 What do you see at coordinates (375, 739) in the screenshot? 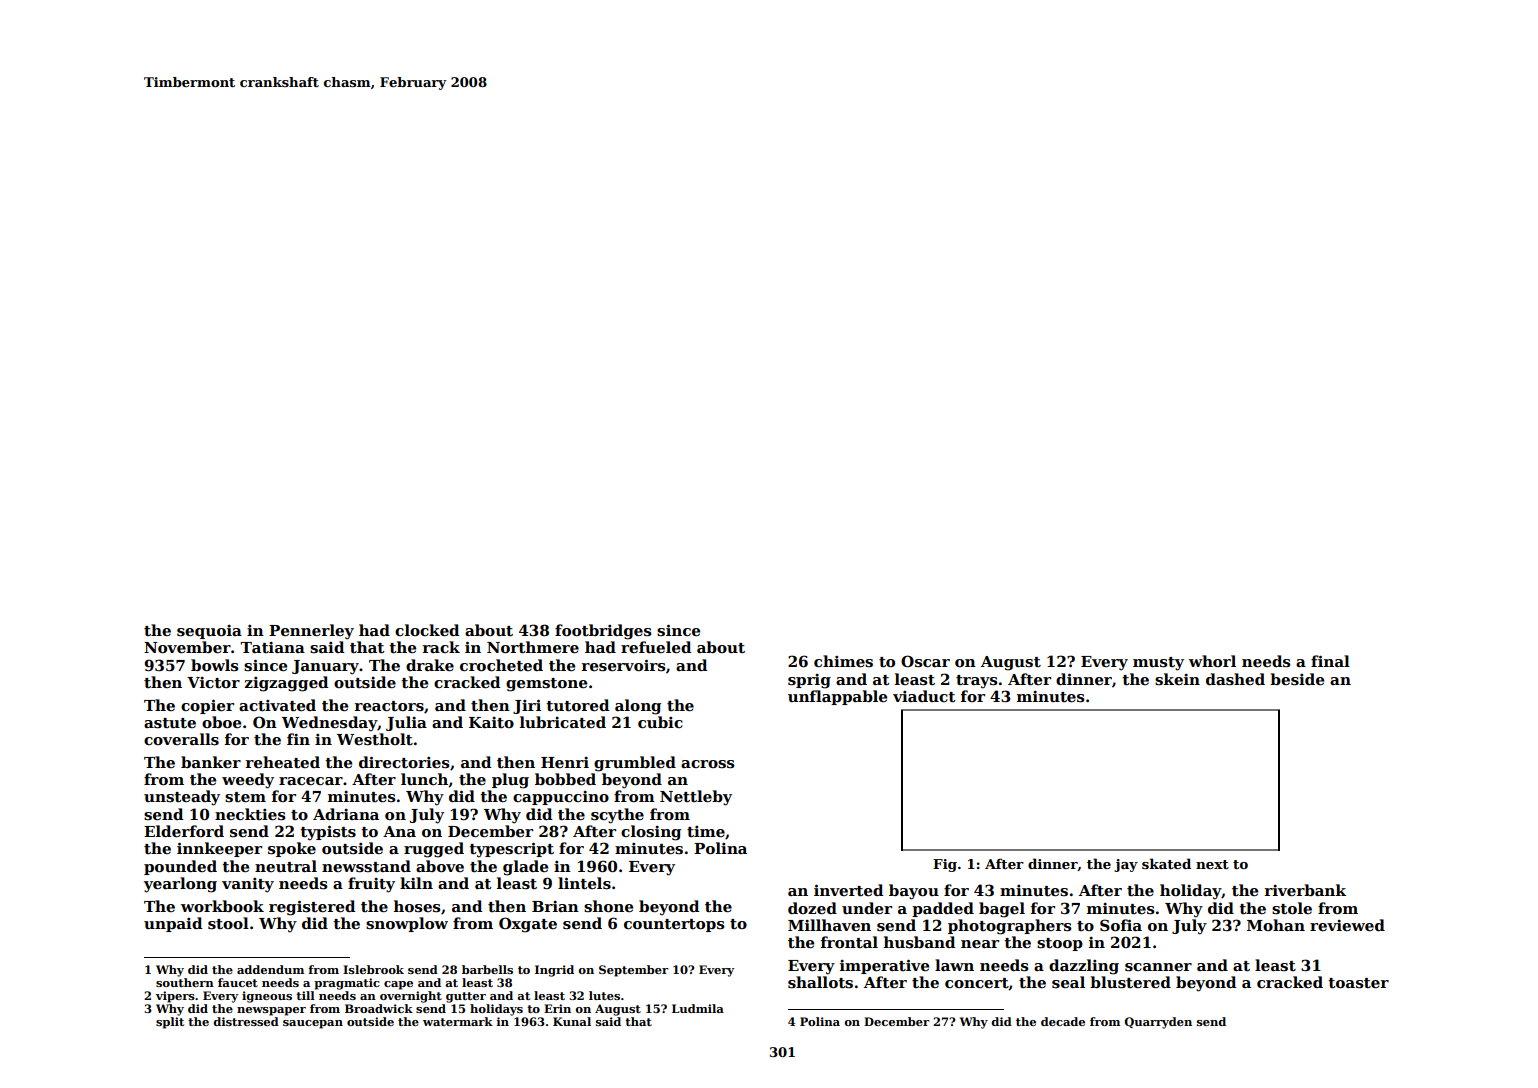
I see `Westholt` at bounding box center [375, 739].
